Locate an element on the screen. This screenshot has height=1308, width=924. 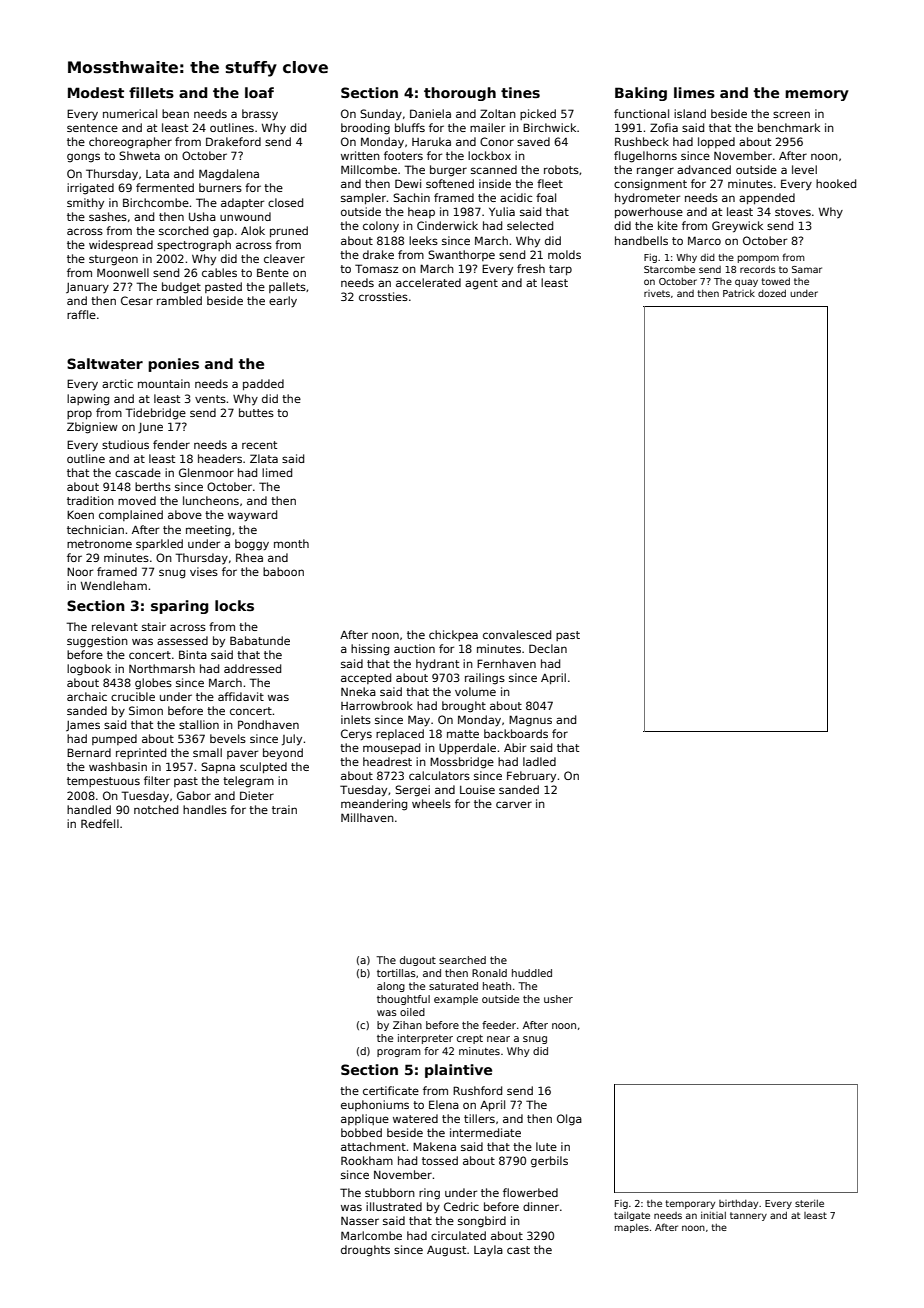
dozed is located at coordinates (772, 293).
